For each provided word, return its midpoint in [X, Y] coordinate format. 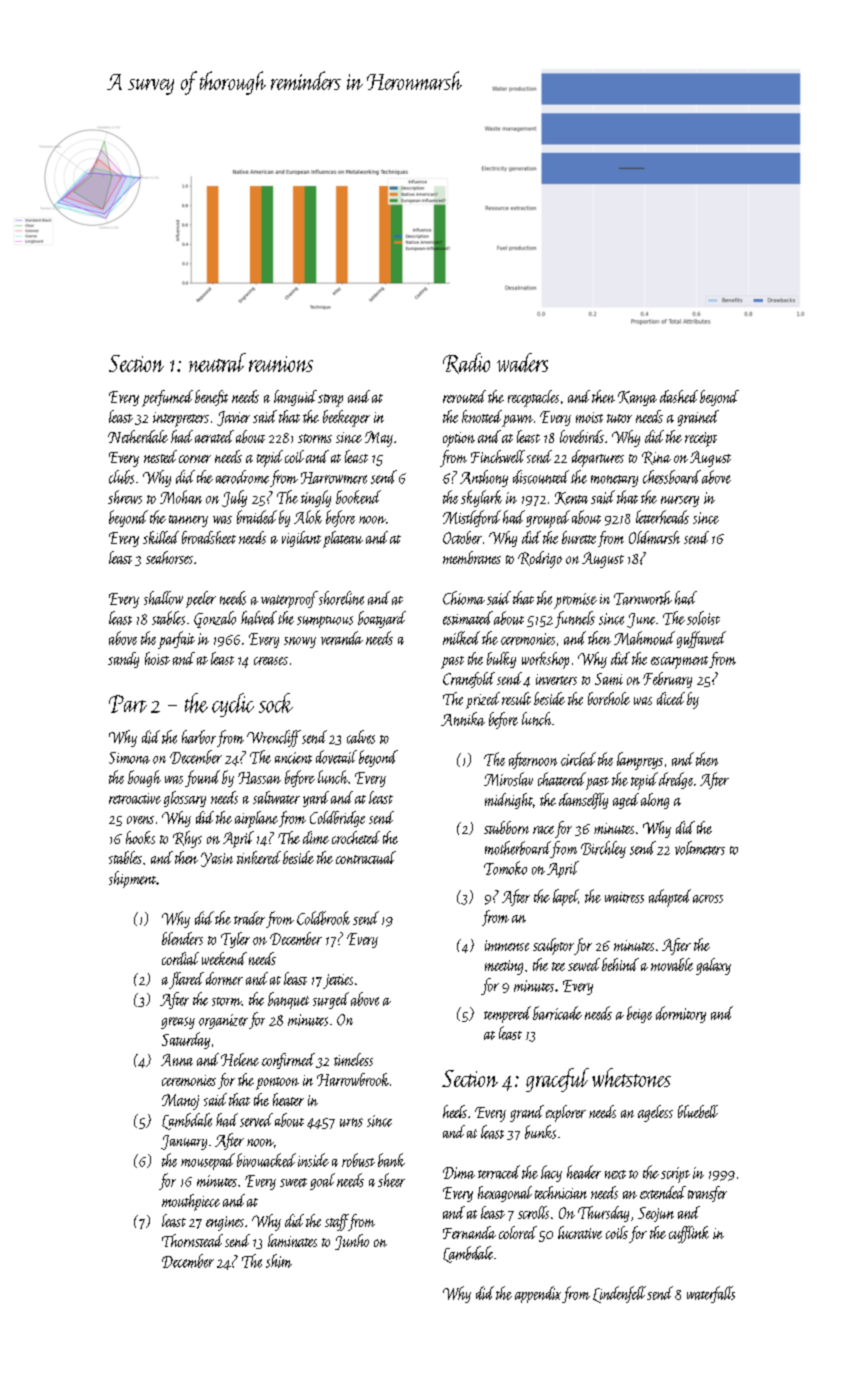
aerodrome [242, 477]
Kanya [637, 398]
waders [522, 362]
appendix [538, 1294]
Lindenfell [619, 1294]
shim [279, 1261]
